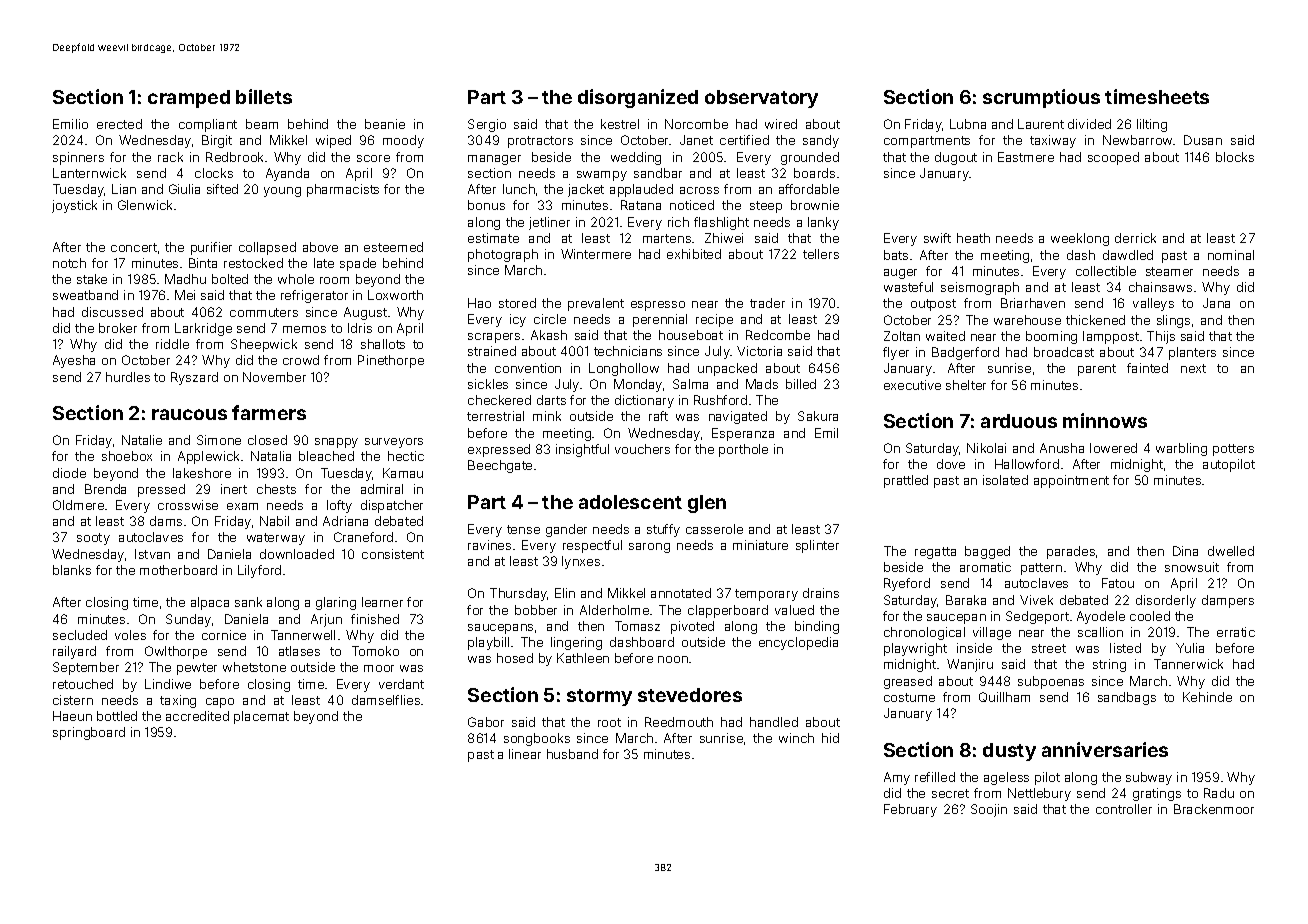 This document has height=924, width=1308. Describe the element at coordinates (1188, 664) in the document. I see `Tannerwick` at that location.
